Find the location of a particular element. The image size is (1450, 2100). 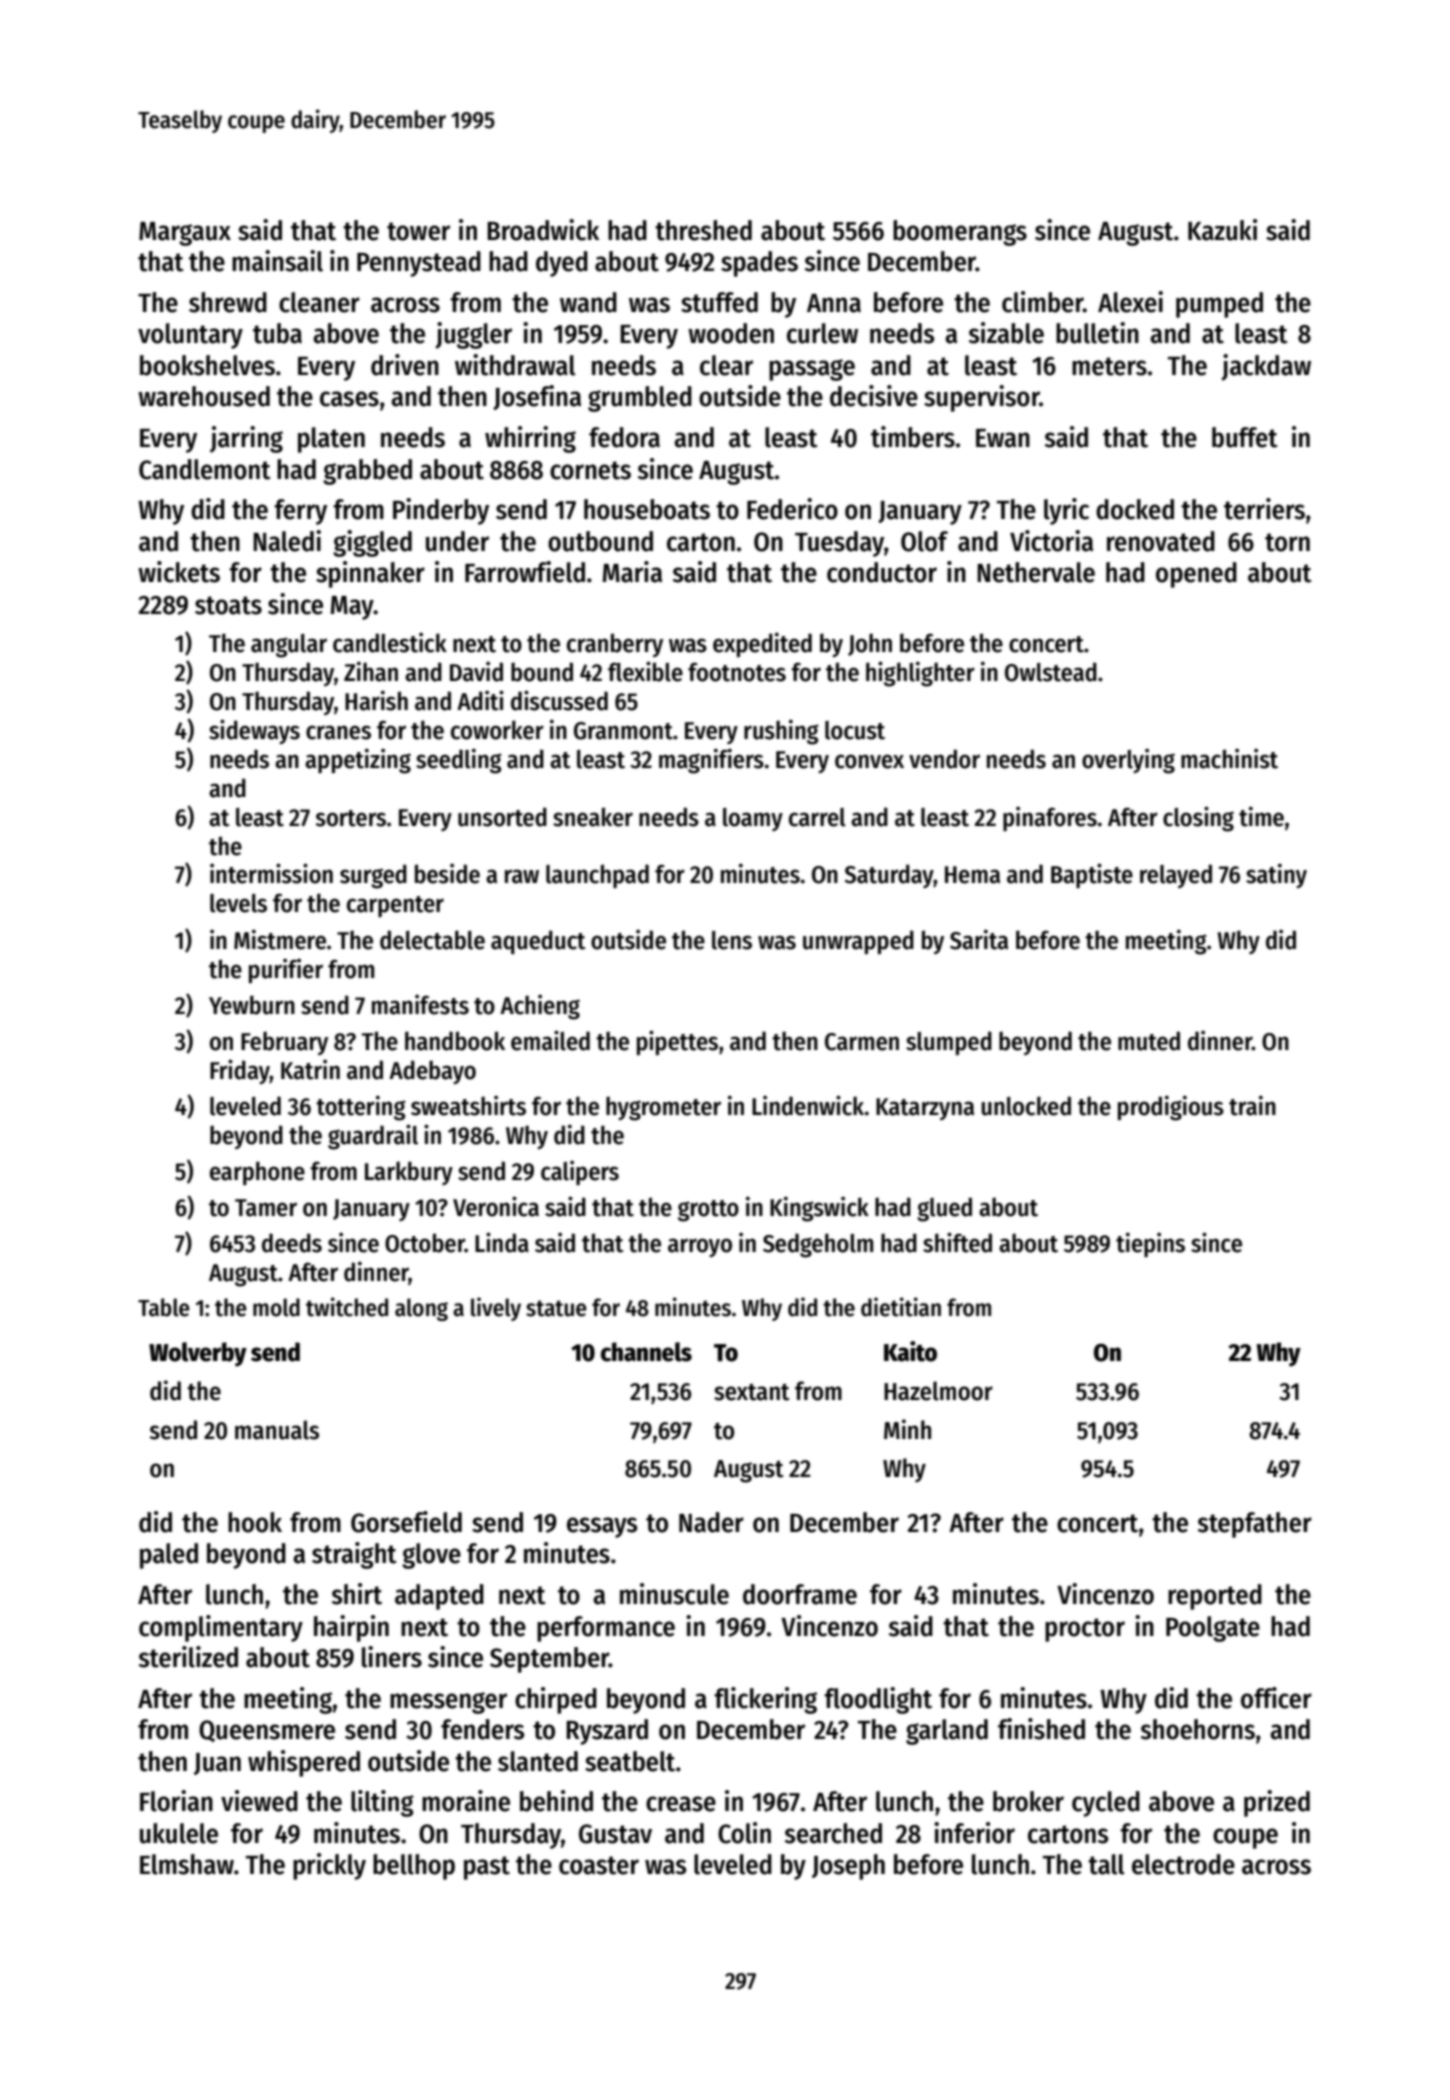

Hazelmoor is located at coordinates (938, 1391).
